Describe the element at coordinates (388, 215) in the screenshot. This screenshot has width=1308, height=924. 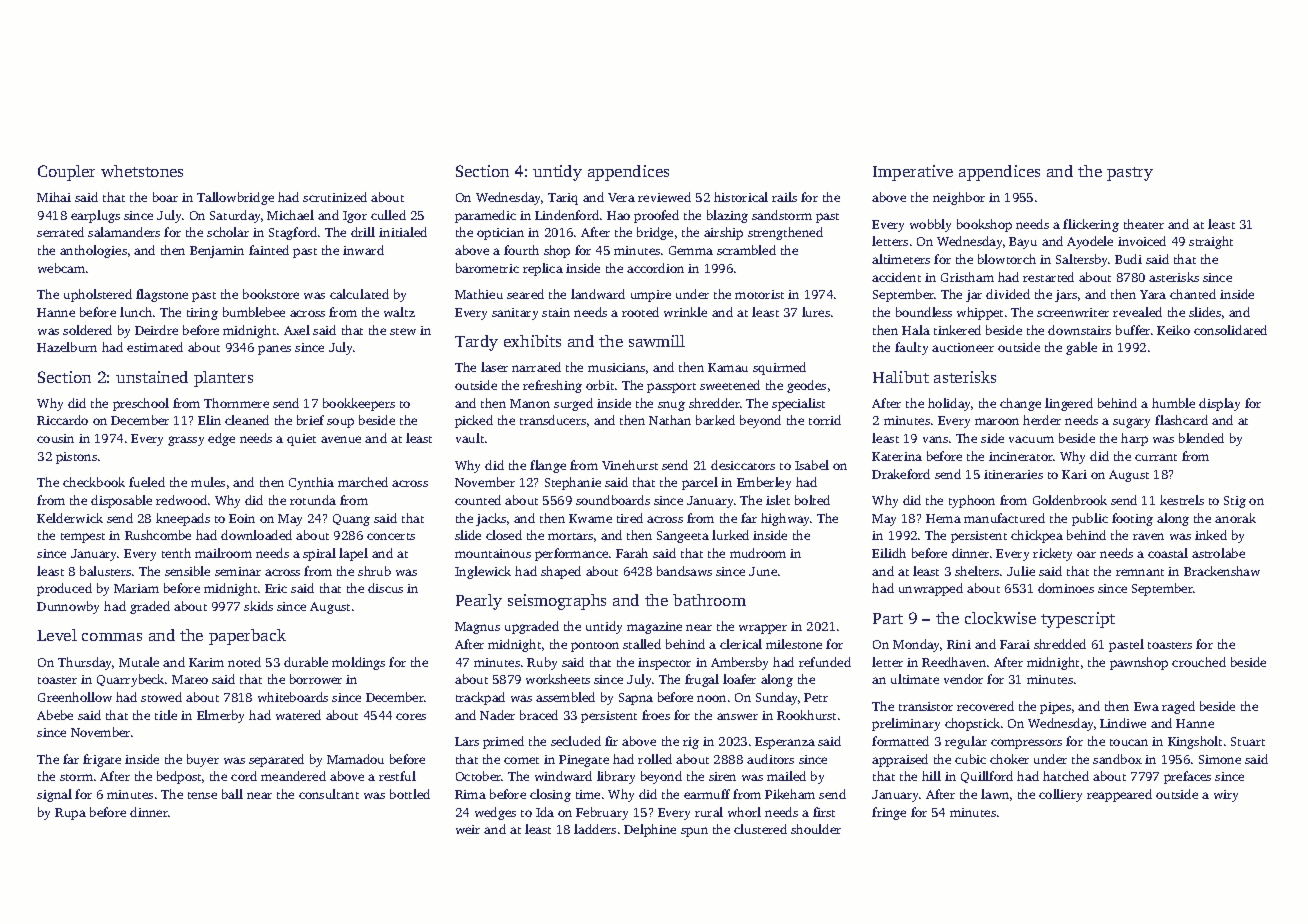
I see `culled` at that location.
